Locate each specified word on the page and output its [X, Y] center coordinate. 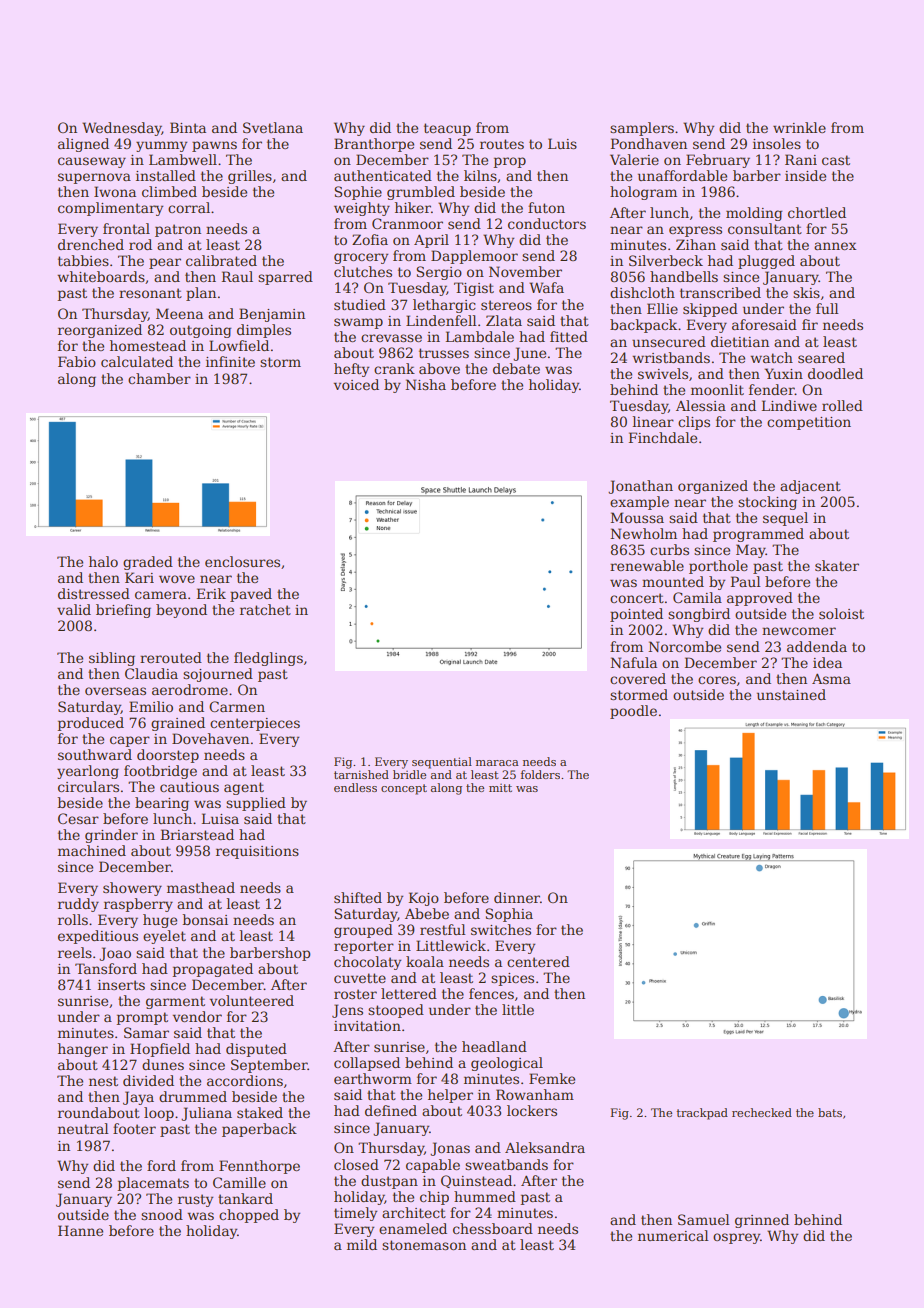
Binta [188, 127]
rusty [195, 1200]
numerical [673, 1235]
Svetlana [273, 127]
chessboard [493, 1228]
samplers [642, 129]
